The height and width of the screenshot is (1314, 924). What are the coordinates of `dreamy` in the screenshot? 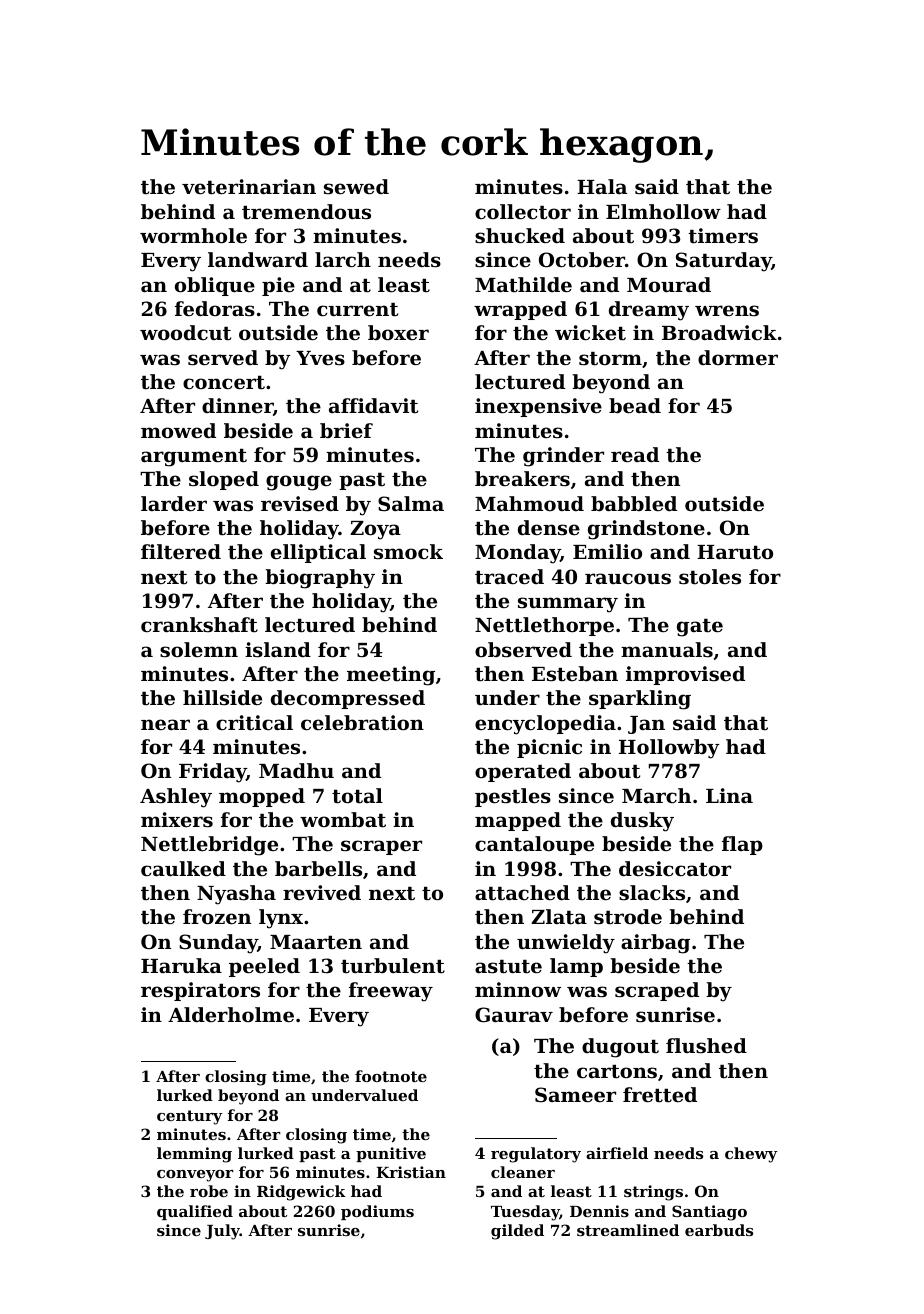 It's located at (649, 311).
